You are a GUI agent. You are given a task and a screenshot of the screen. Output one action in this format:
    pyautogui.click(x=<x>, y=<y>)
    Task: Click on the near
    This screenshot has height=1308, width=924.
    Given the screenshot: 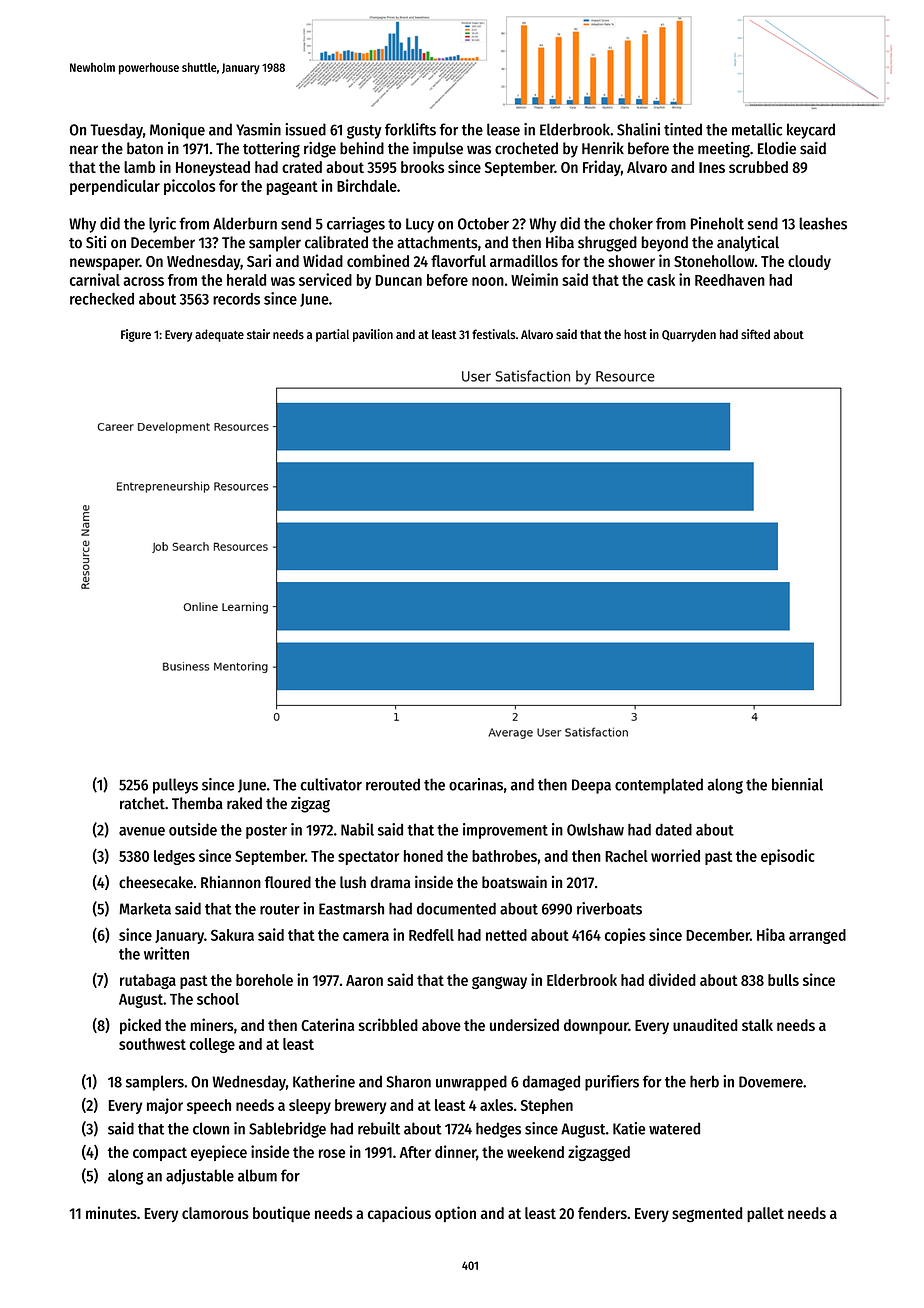 What is the action you would take?
    pyautogui.click(x=84, y=150)
